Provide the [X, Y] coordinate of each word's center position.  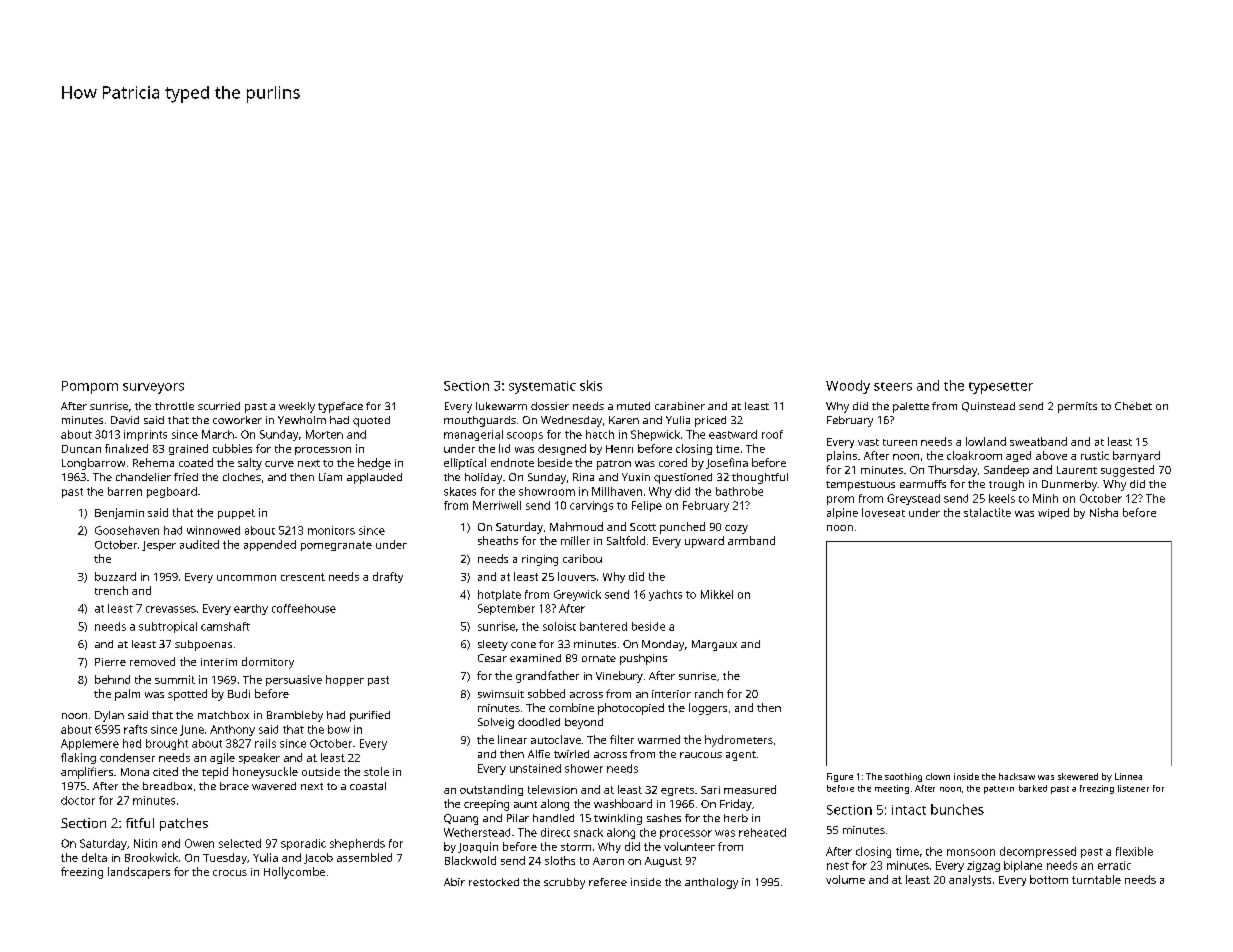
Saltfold [626, 540]
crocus [230, 873]
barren [125, 491]
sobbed [546, 693]
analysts [970, 880]
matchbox [223, 715]
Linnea [1128, 776]
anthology [711, 883]
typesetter [1001, 388]
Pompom [90, 387]
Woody [848, 387]
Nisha [1104, 512]
